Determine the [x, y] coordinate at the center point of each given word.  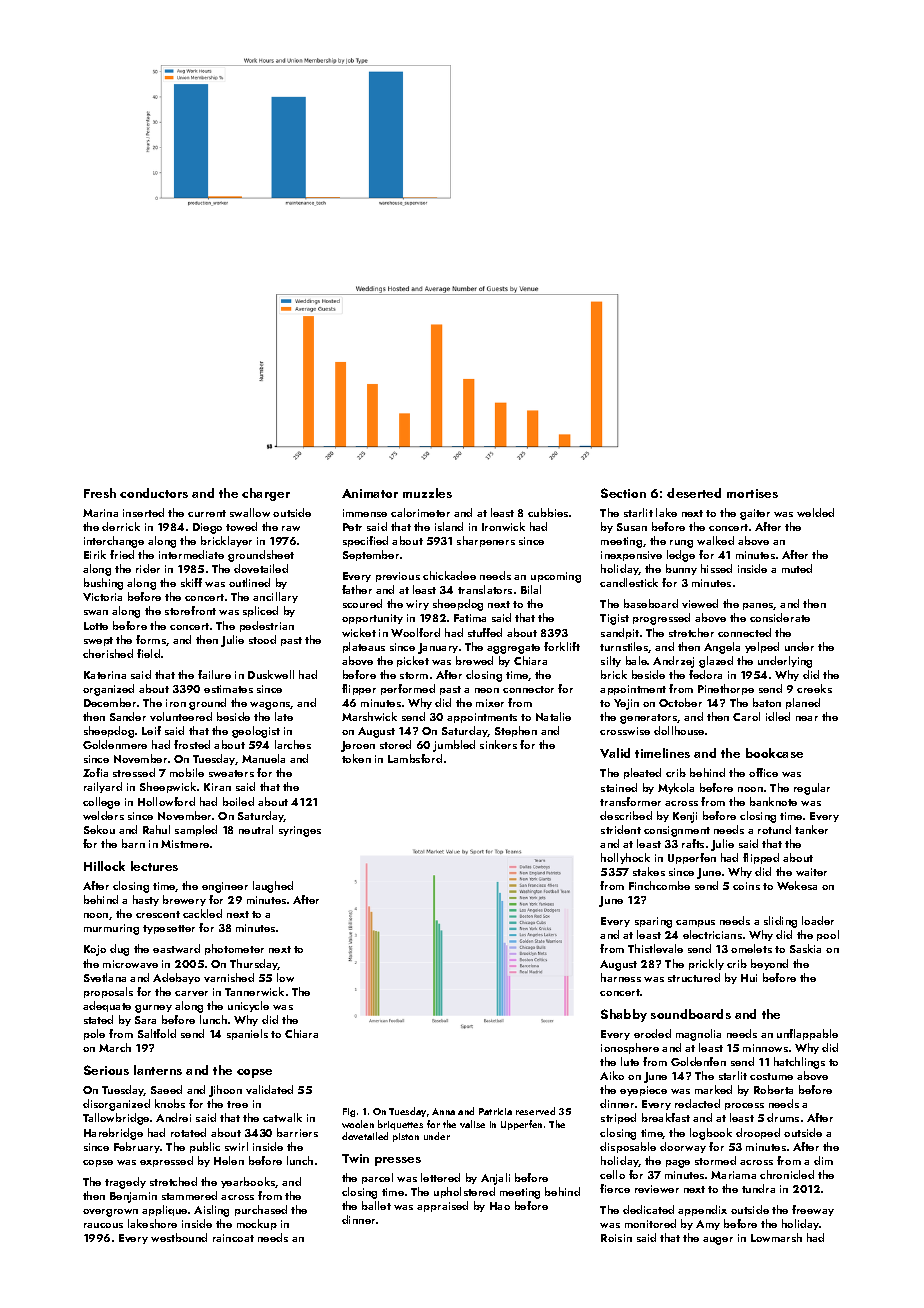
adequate [107, 1006]
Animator [370, 493]
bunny [681, 569]
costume [771, 1076]
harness [621, 977]
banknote [773, 801]
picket [413, 661]
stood [262, 639]
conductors [154, 493]
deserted [694, 493]
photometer [234, 949]
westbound [179, 1237]
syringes [300, 831]
